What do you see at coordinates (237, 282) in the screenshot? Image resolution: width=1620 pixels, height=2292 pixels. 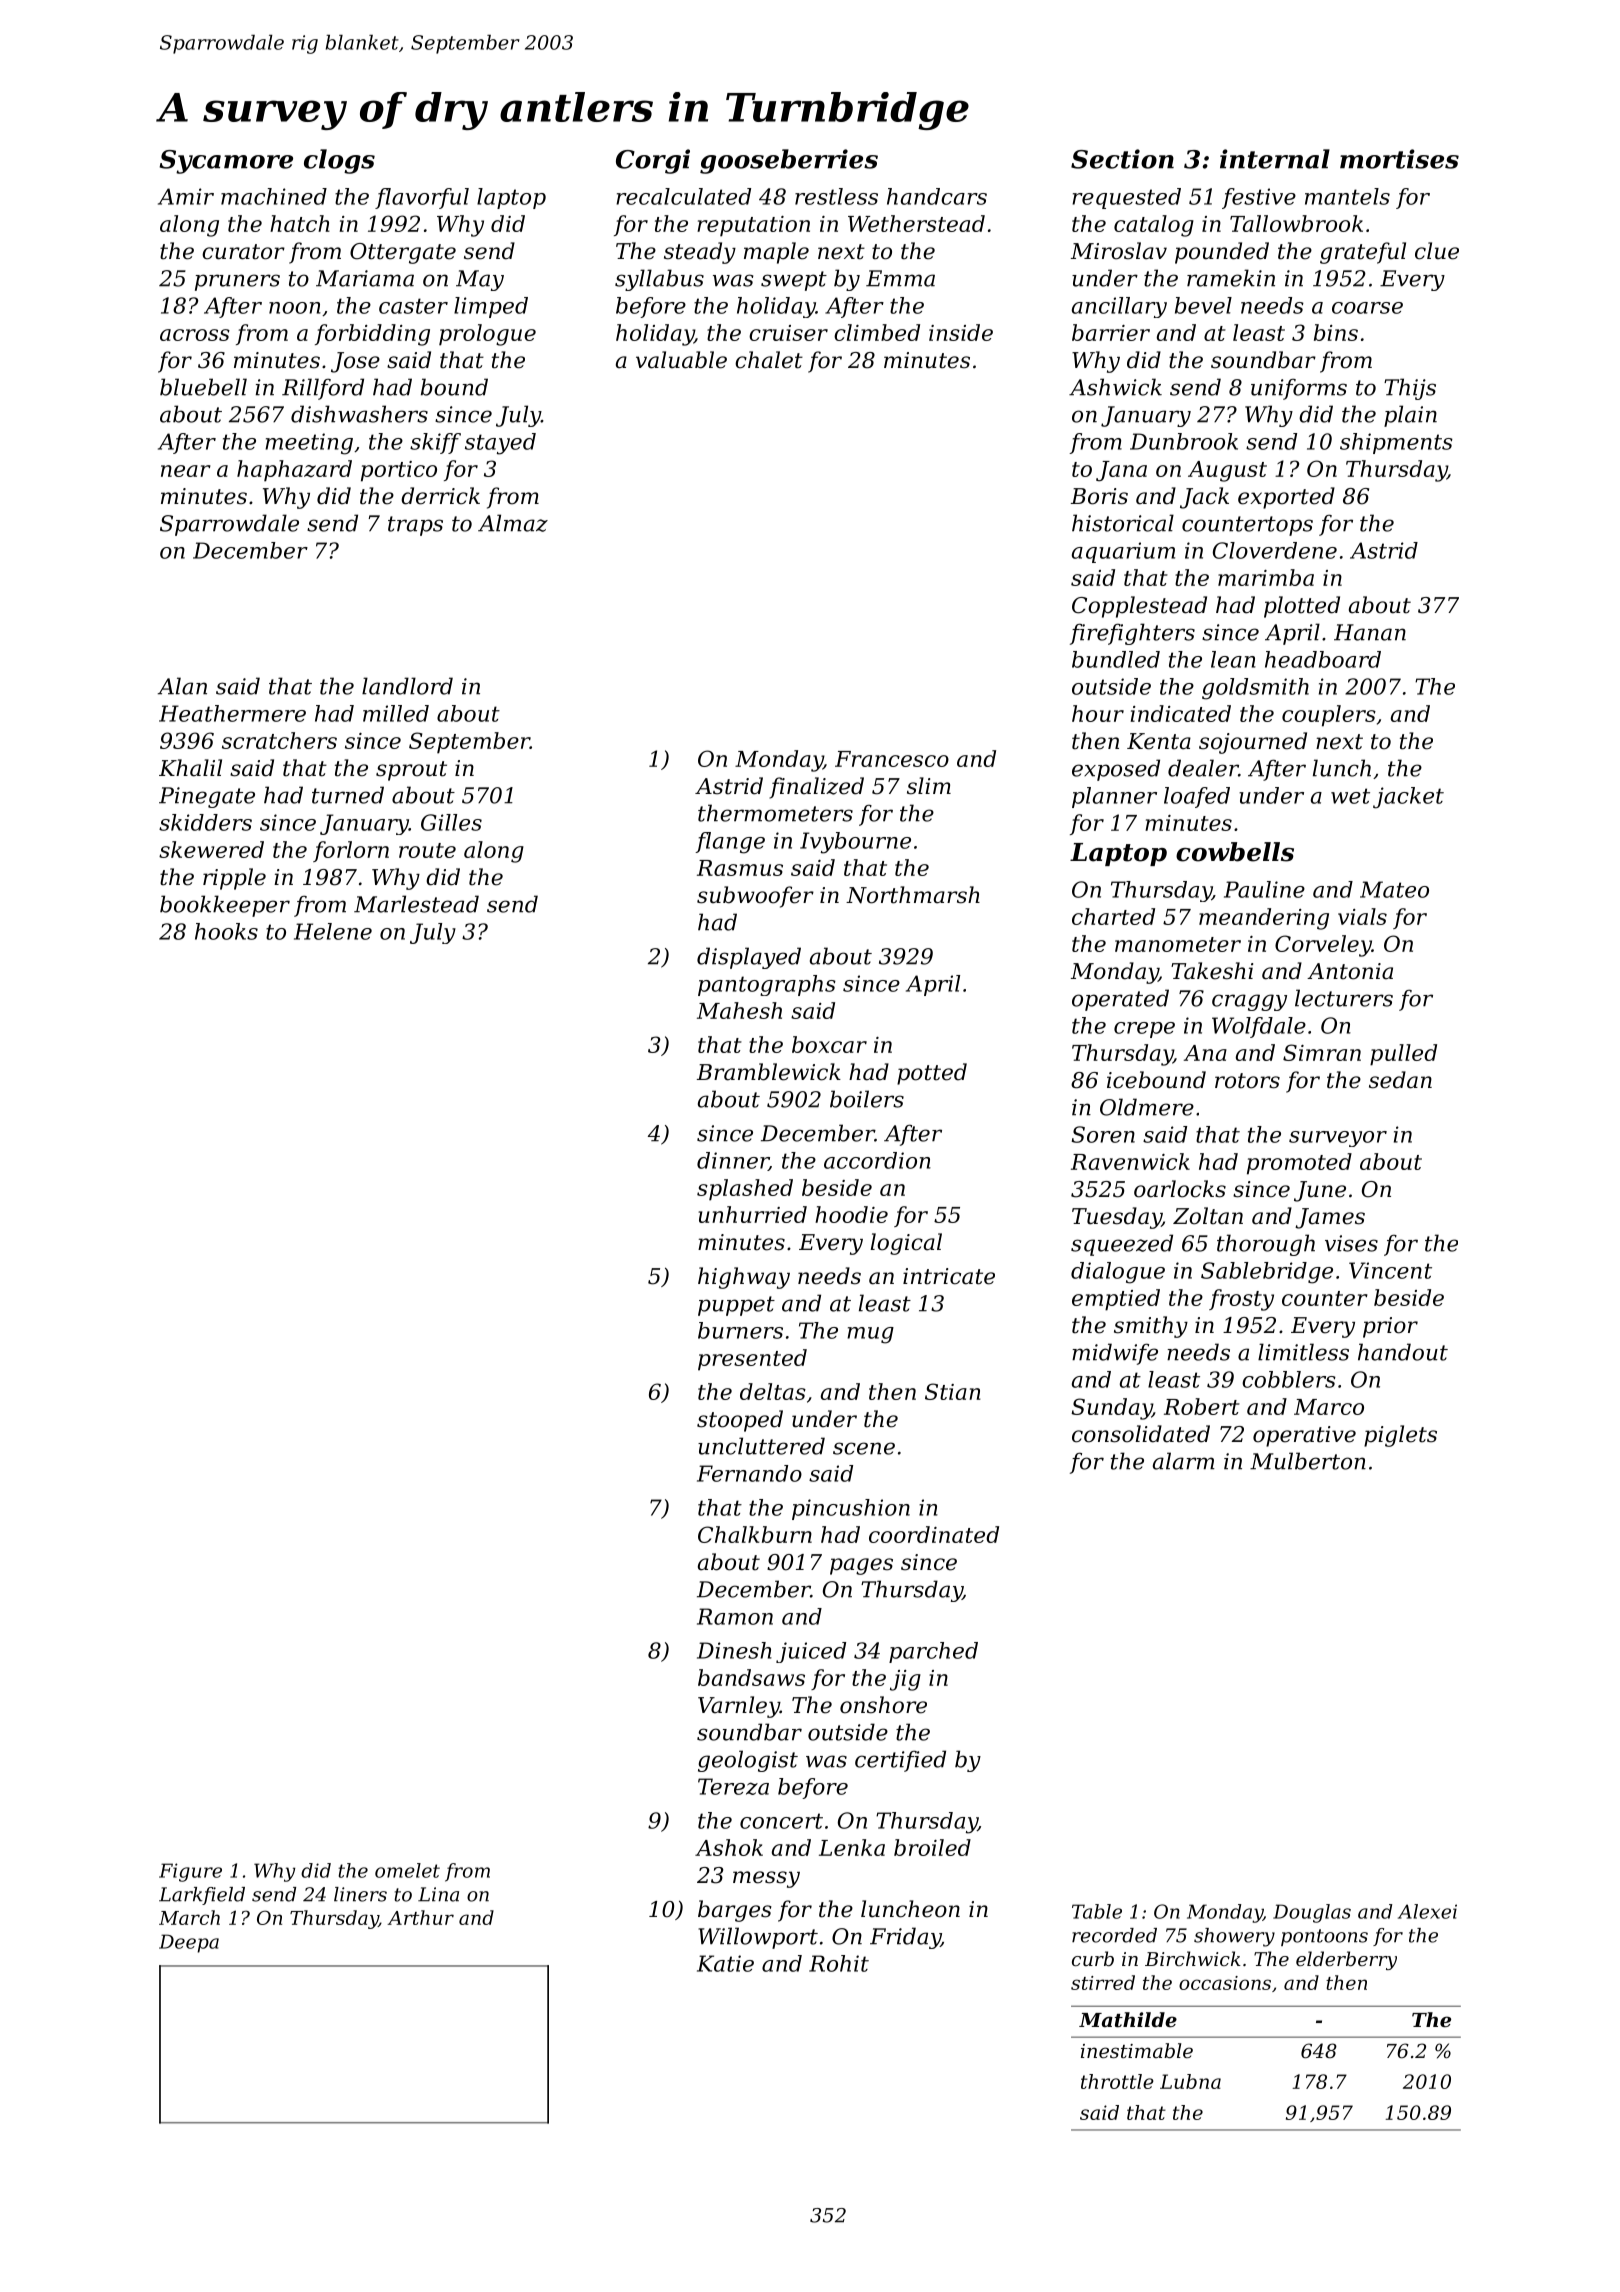 I see `pruners` at bounding box center [237, 282].
